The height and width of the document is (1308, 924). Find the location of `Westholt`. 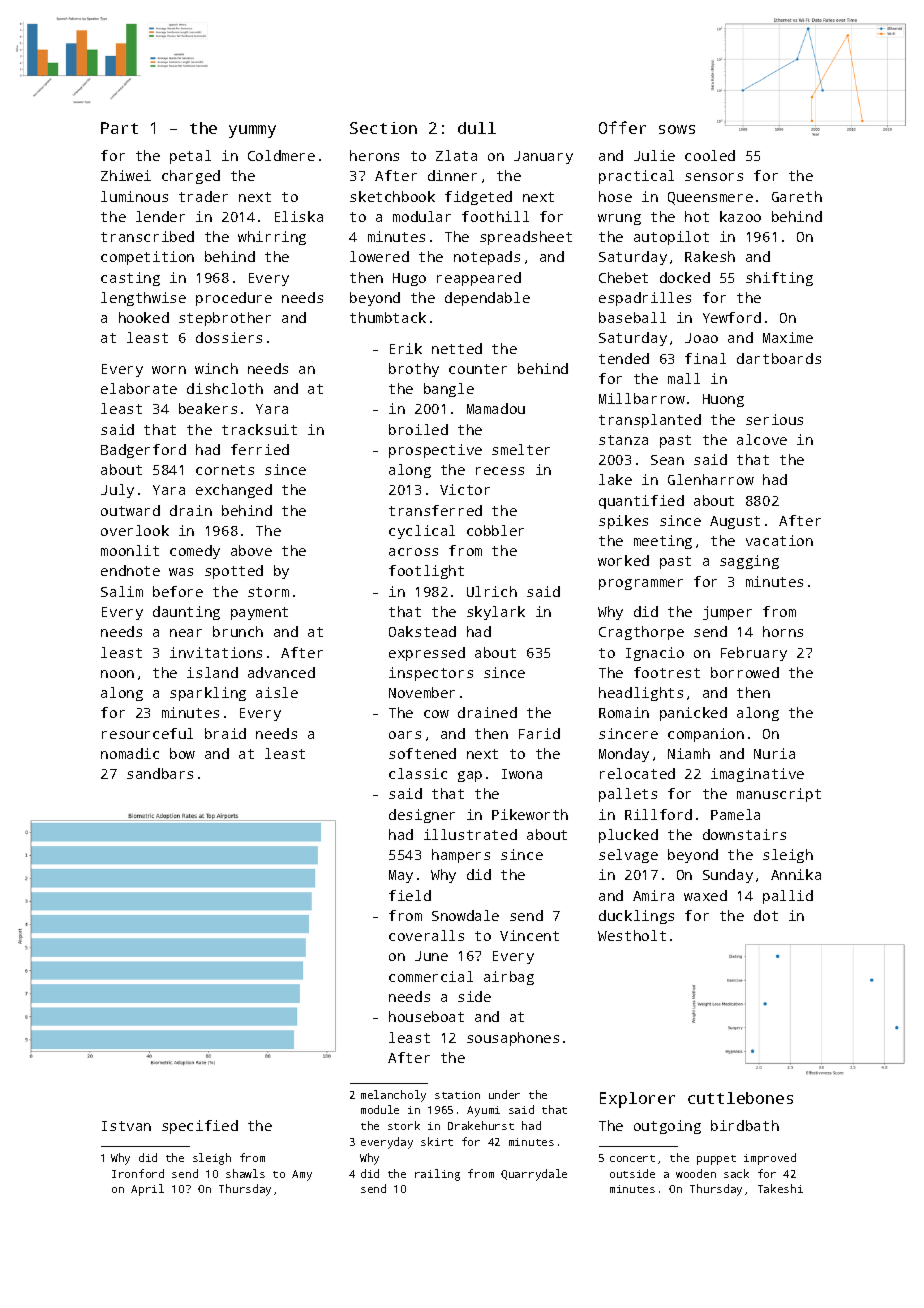

Westholt is located at coordinates (632, 935).
